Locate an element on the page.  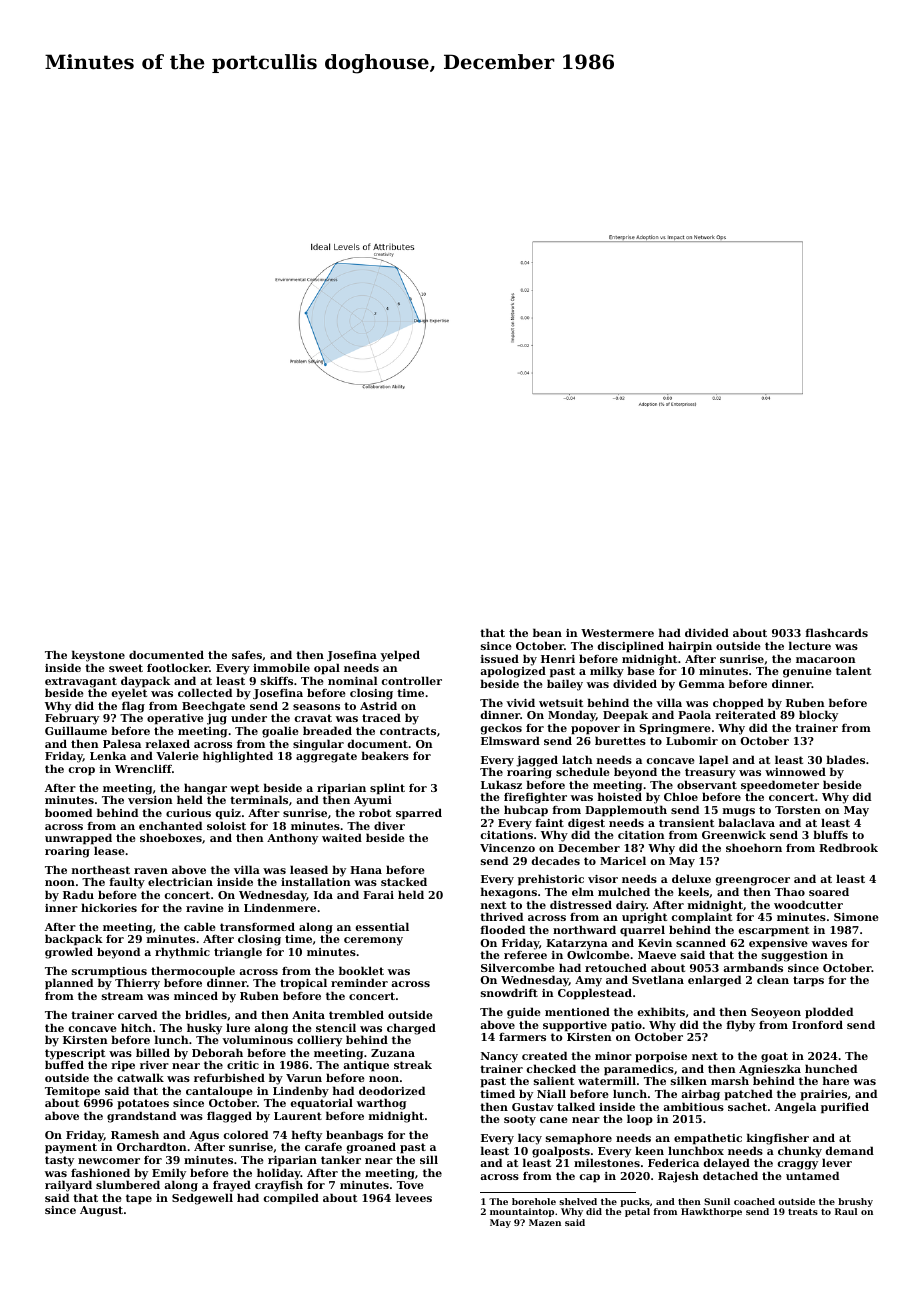
lapel is located at coordinates (713, 761).
